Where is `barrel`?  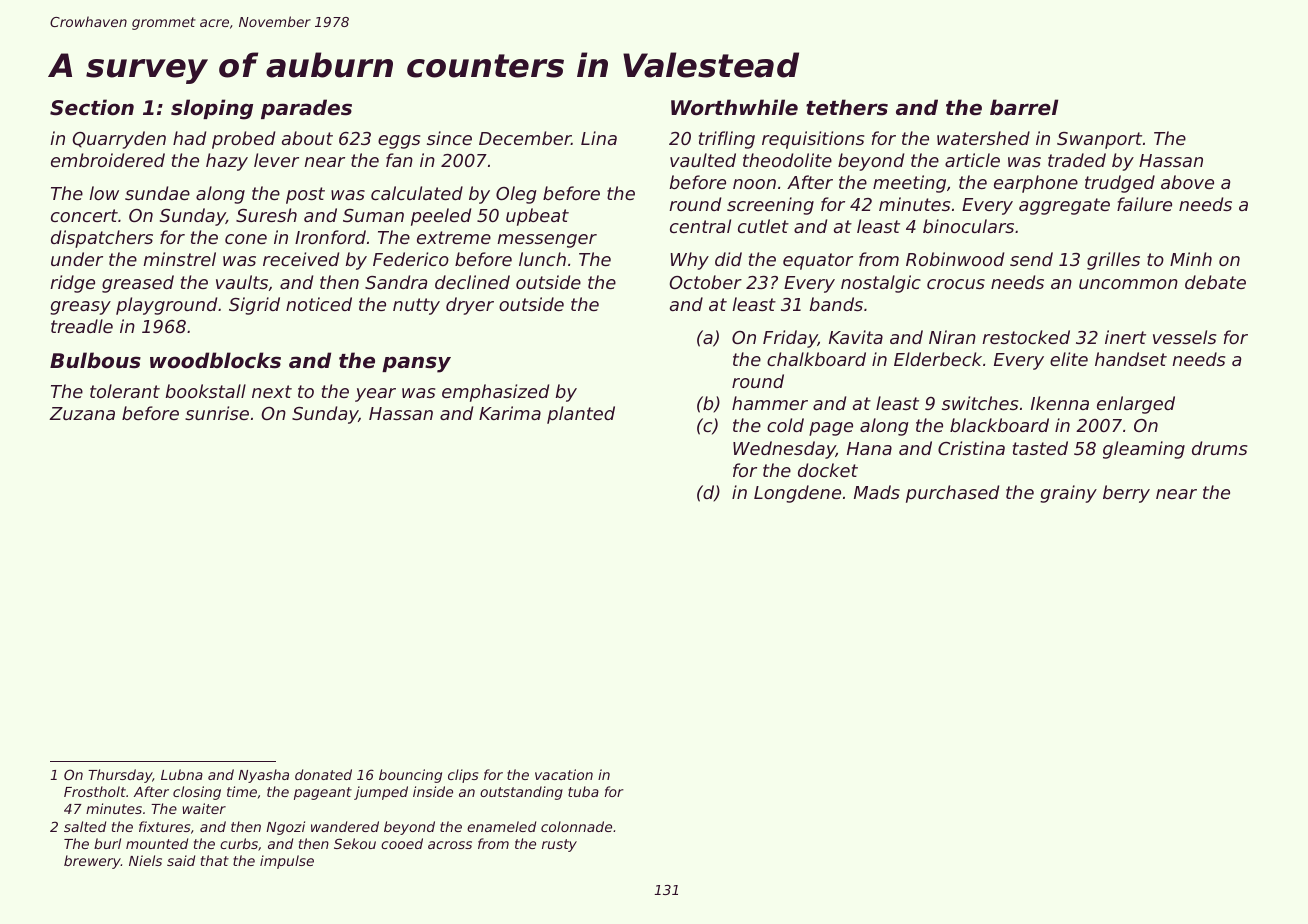 barrel is located at coordinates (1024, 107).
